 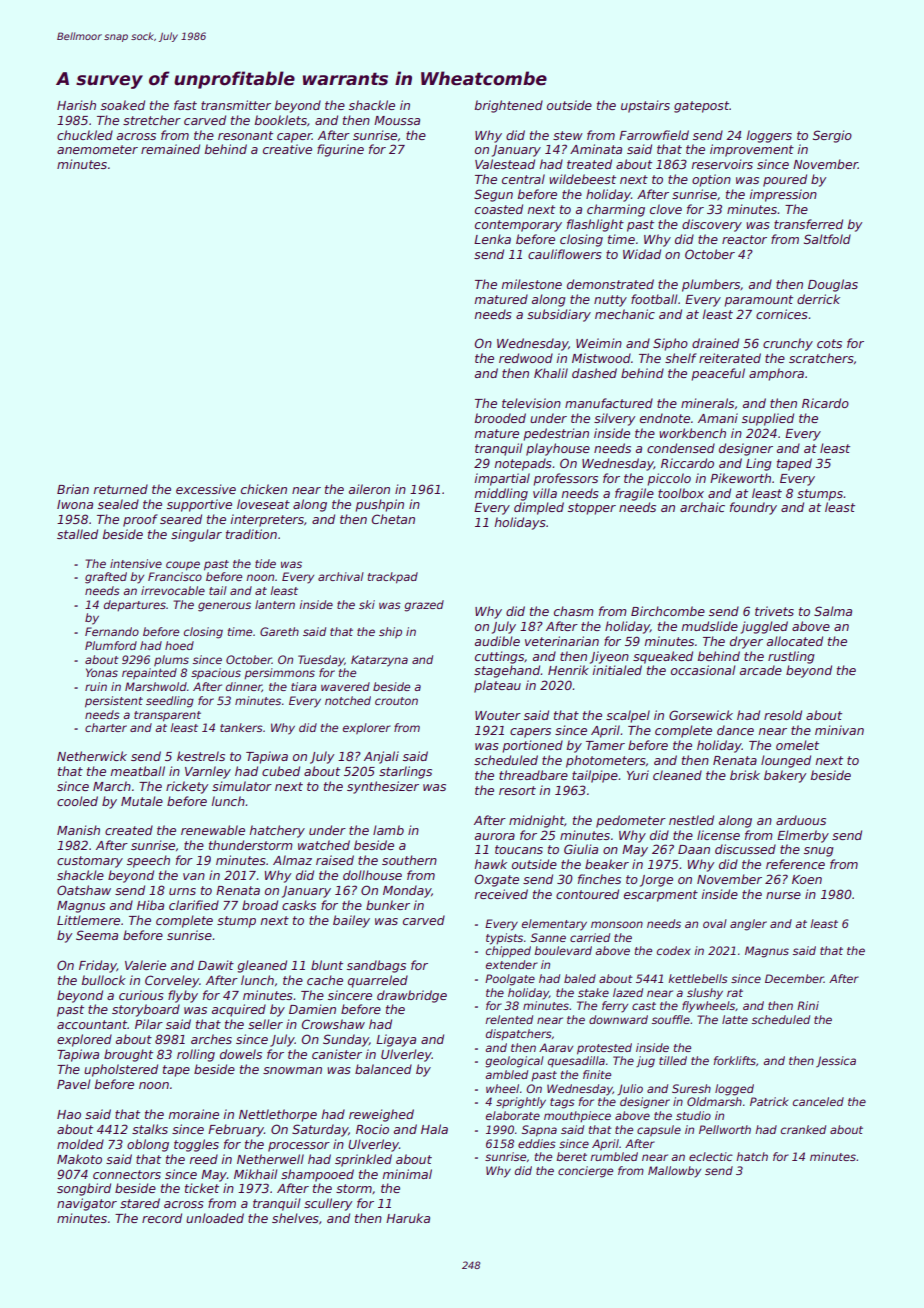 What do you see at coordinates (593, 992) in the image?
I see `stake` at bounding box center [593, 992].
